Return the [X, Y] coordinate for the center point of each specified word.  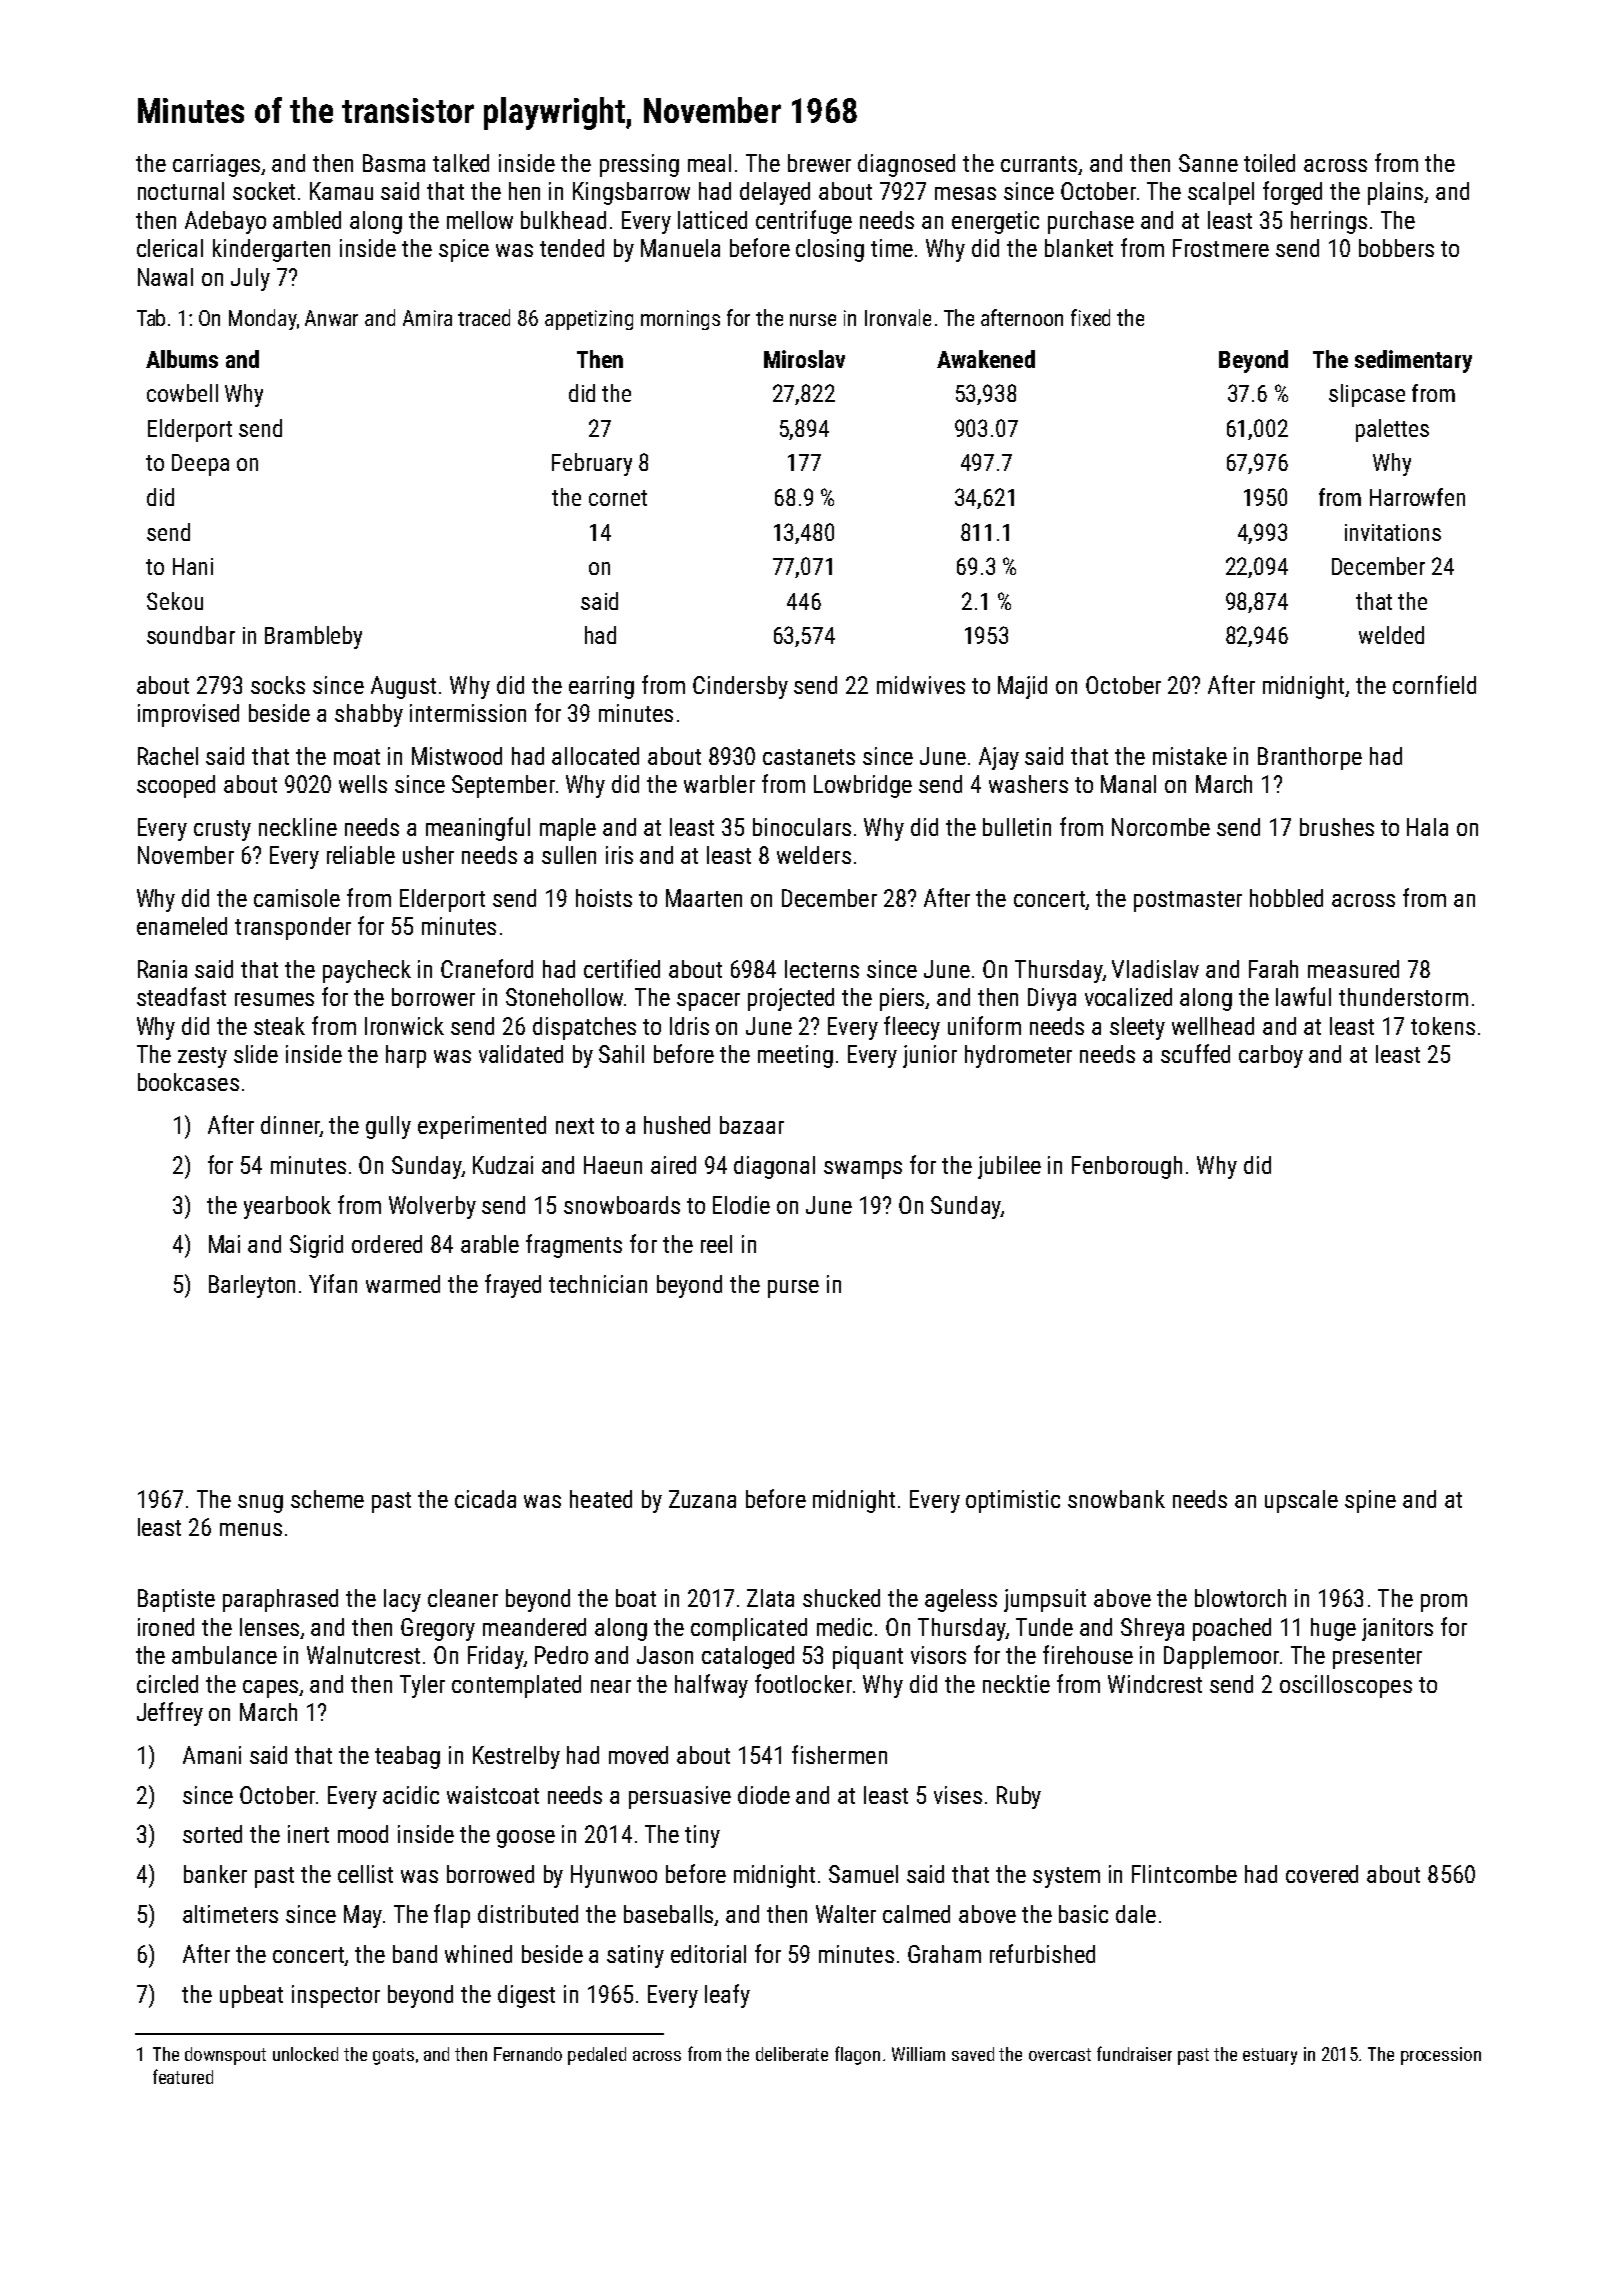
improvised [188, 715]
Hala [1427, 827]
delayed [775, 193]
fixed [1090, 317]
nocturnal [181, 191]
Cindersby [740, 687]
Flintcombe [1184, 1874]
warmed [403, 1284]
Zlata [770, 1598]
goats [393, 2056]
